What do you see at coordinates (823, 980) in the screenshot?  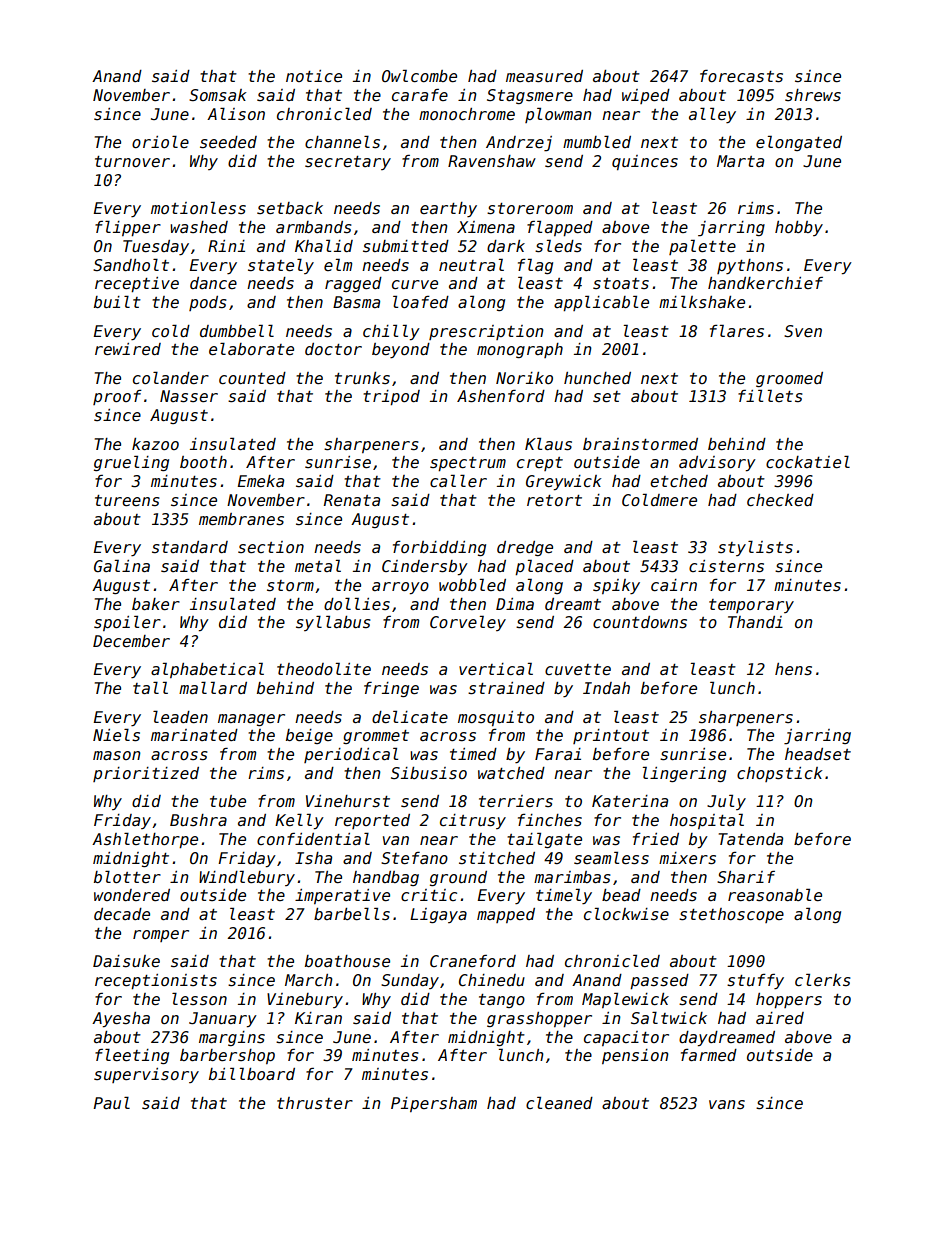 I see `clerks` at bounding box center [823, 980].
